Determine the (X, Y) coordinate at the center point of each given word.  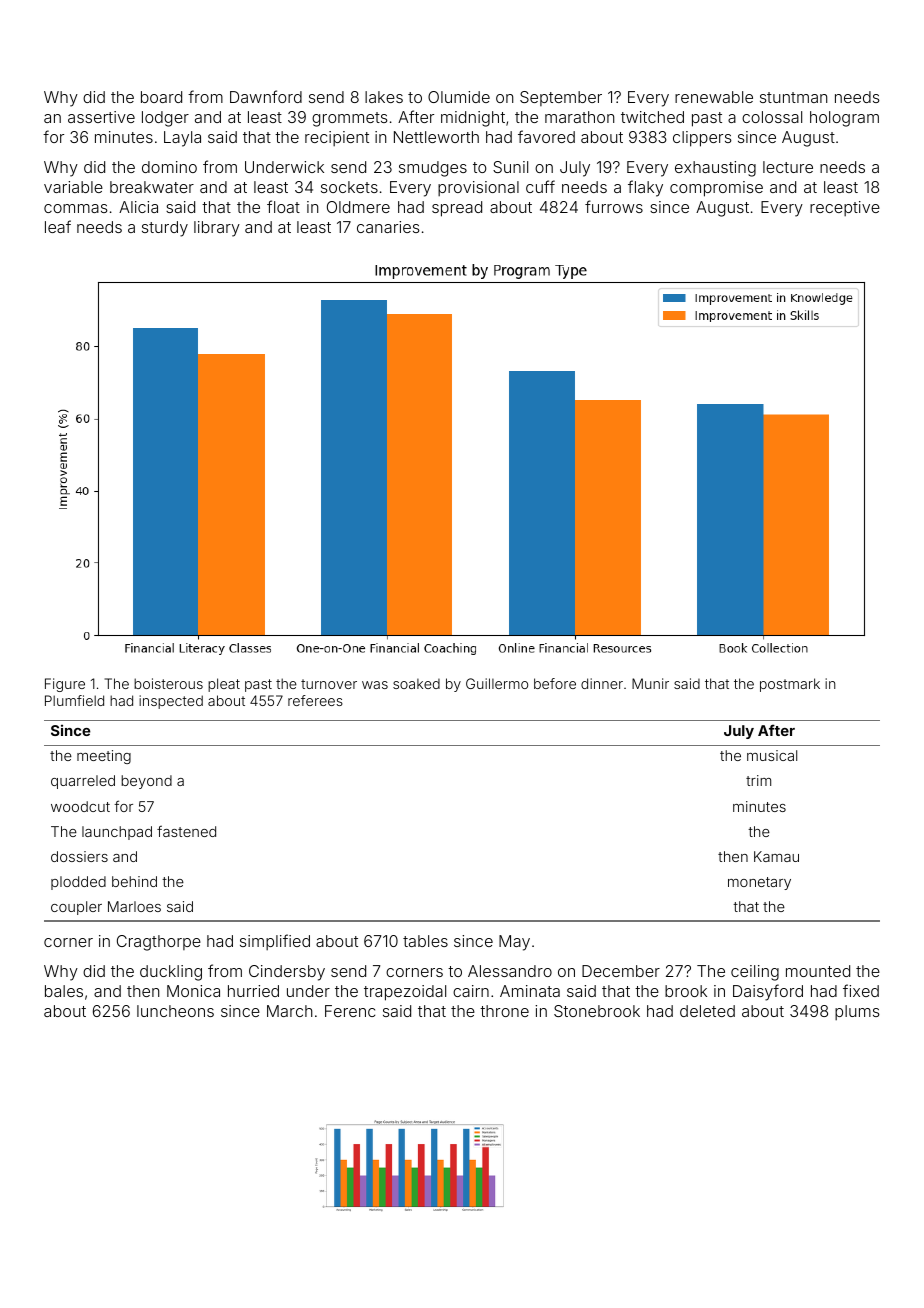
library (217, 229)
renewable (714, 97)
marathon (579, 117)
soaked (416, 684)
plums (857, 1012)
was (375, 685)
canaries (388, 227)
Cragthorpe (159, 943)
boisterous (168, 683)
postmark (790, 685)
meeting (104, 757)
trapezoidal (405, 993)
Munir (650, 683)
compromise (716, 189)
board (161, 97)
